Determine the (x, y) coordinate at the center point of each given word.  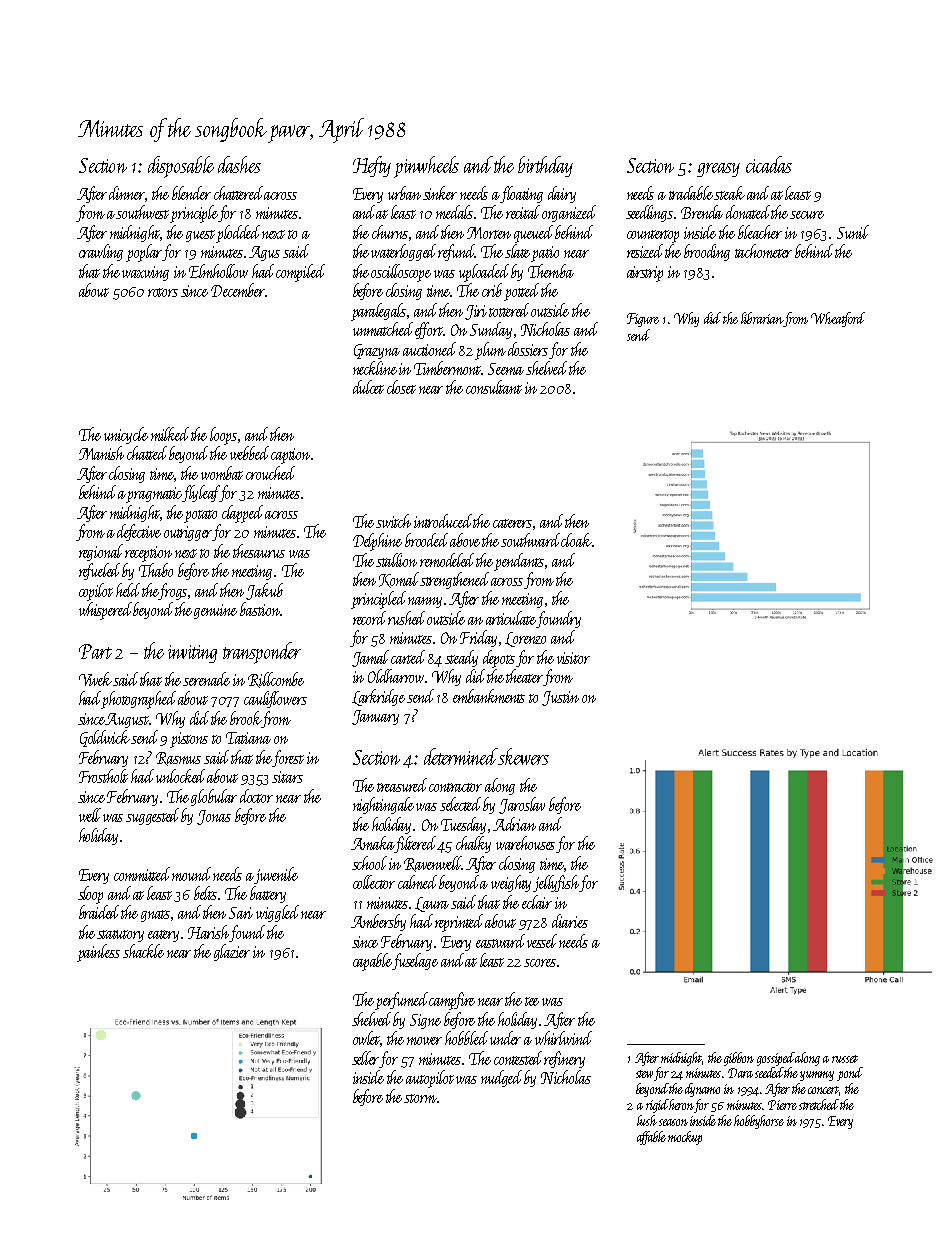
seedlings (649, 213)
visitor (573, 658)
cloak (577, 540)
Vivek (95, 679)
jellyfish (556, 883)
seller (365, 1058)
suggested (154, 816)
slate (517, 251)
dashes (239, 164)
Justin (560, 698)
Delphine (377, 542)
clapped (242, 514)
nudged (501, 1078)
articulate (511, 619)
